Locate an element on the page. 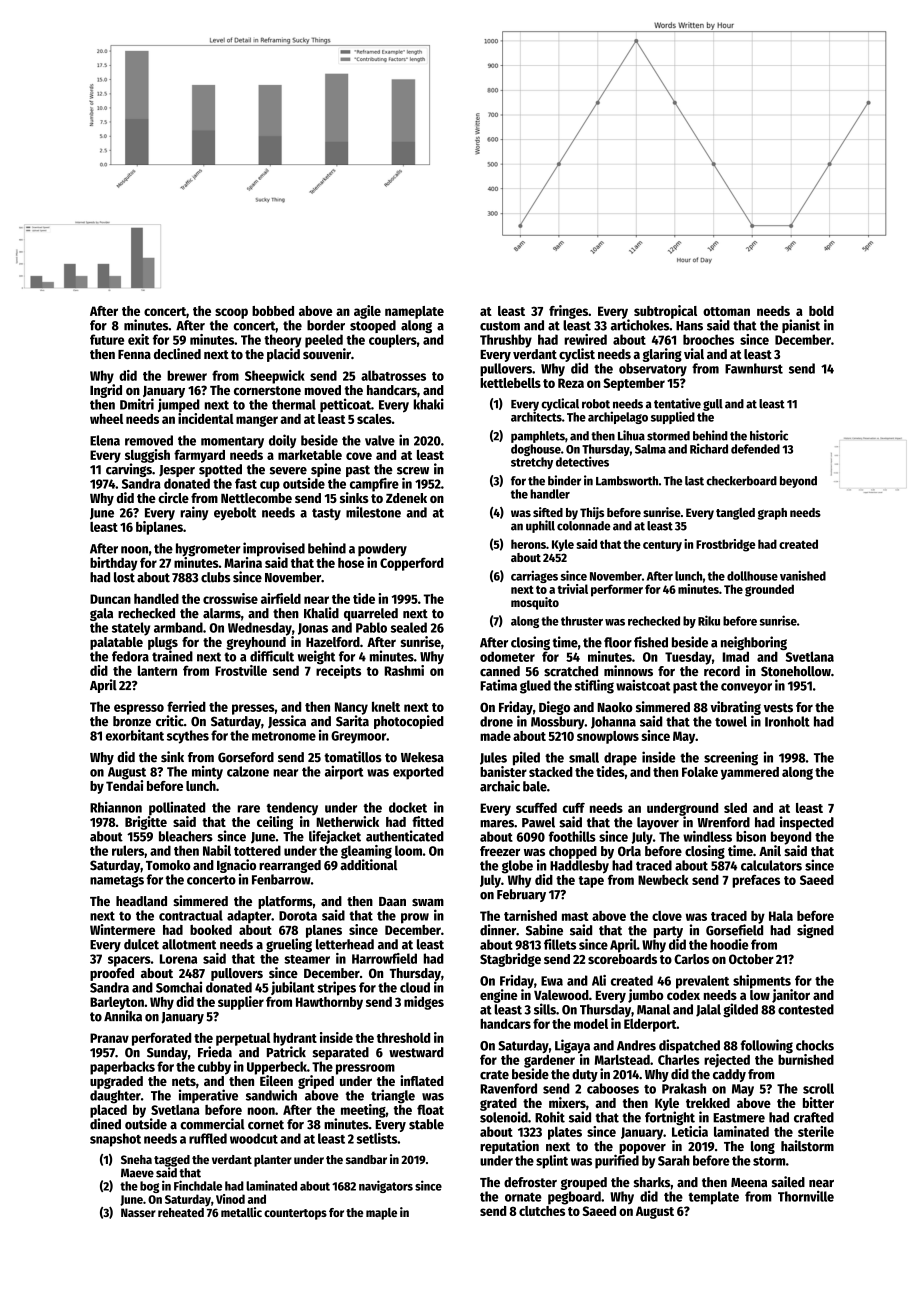 This page has height=1308, width=924. defended is located at coordinates (755, 449).
